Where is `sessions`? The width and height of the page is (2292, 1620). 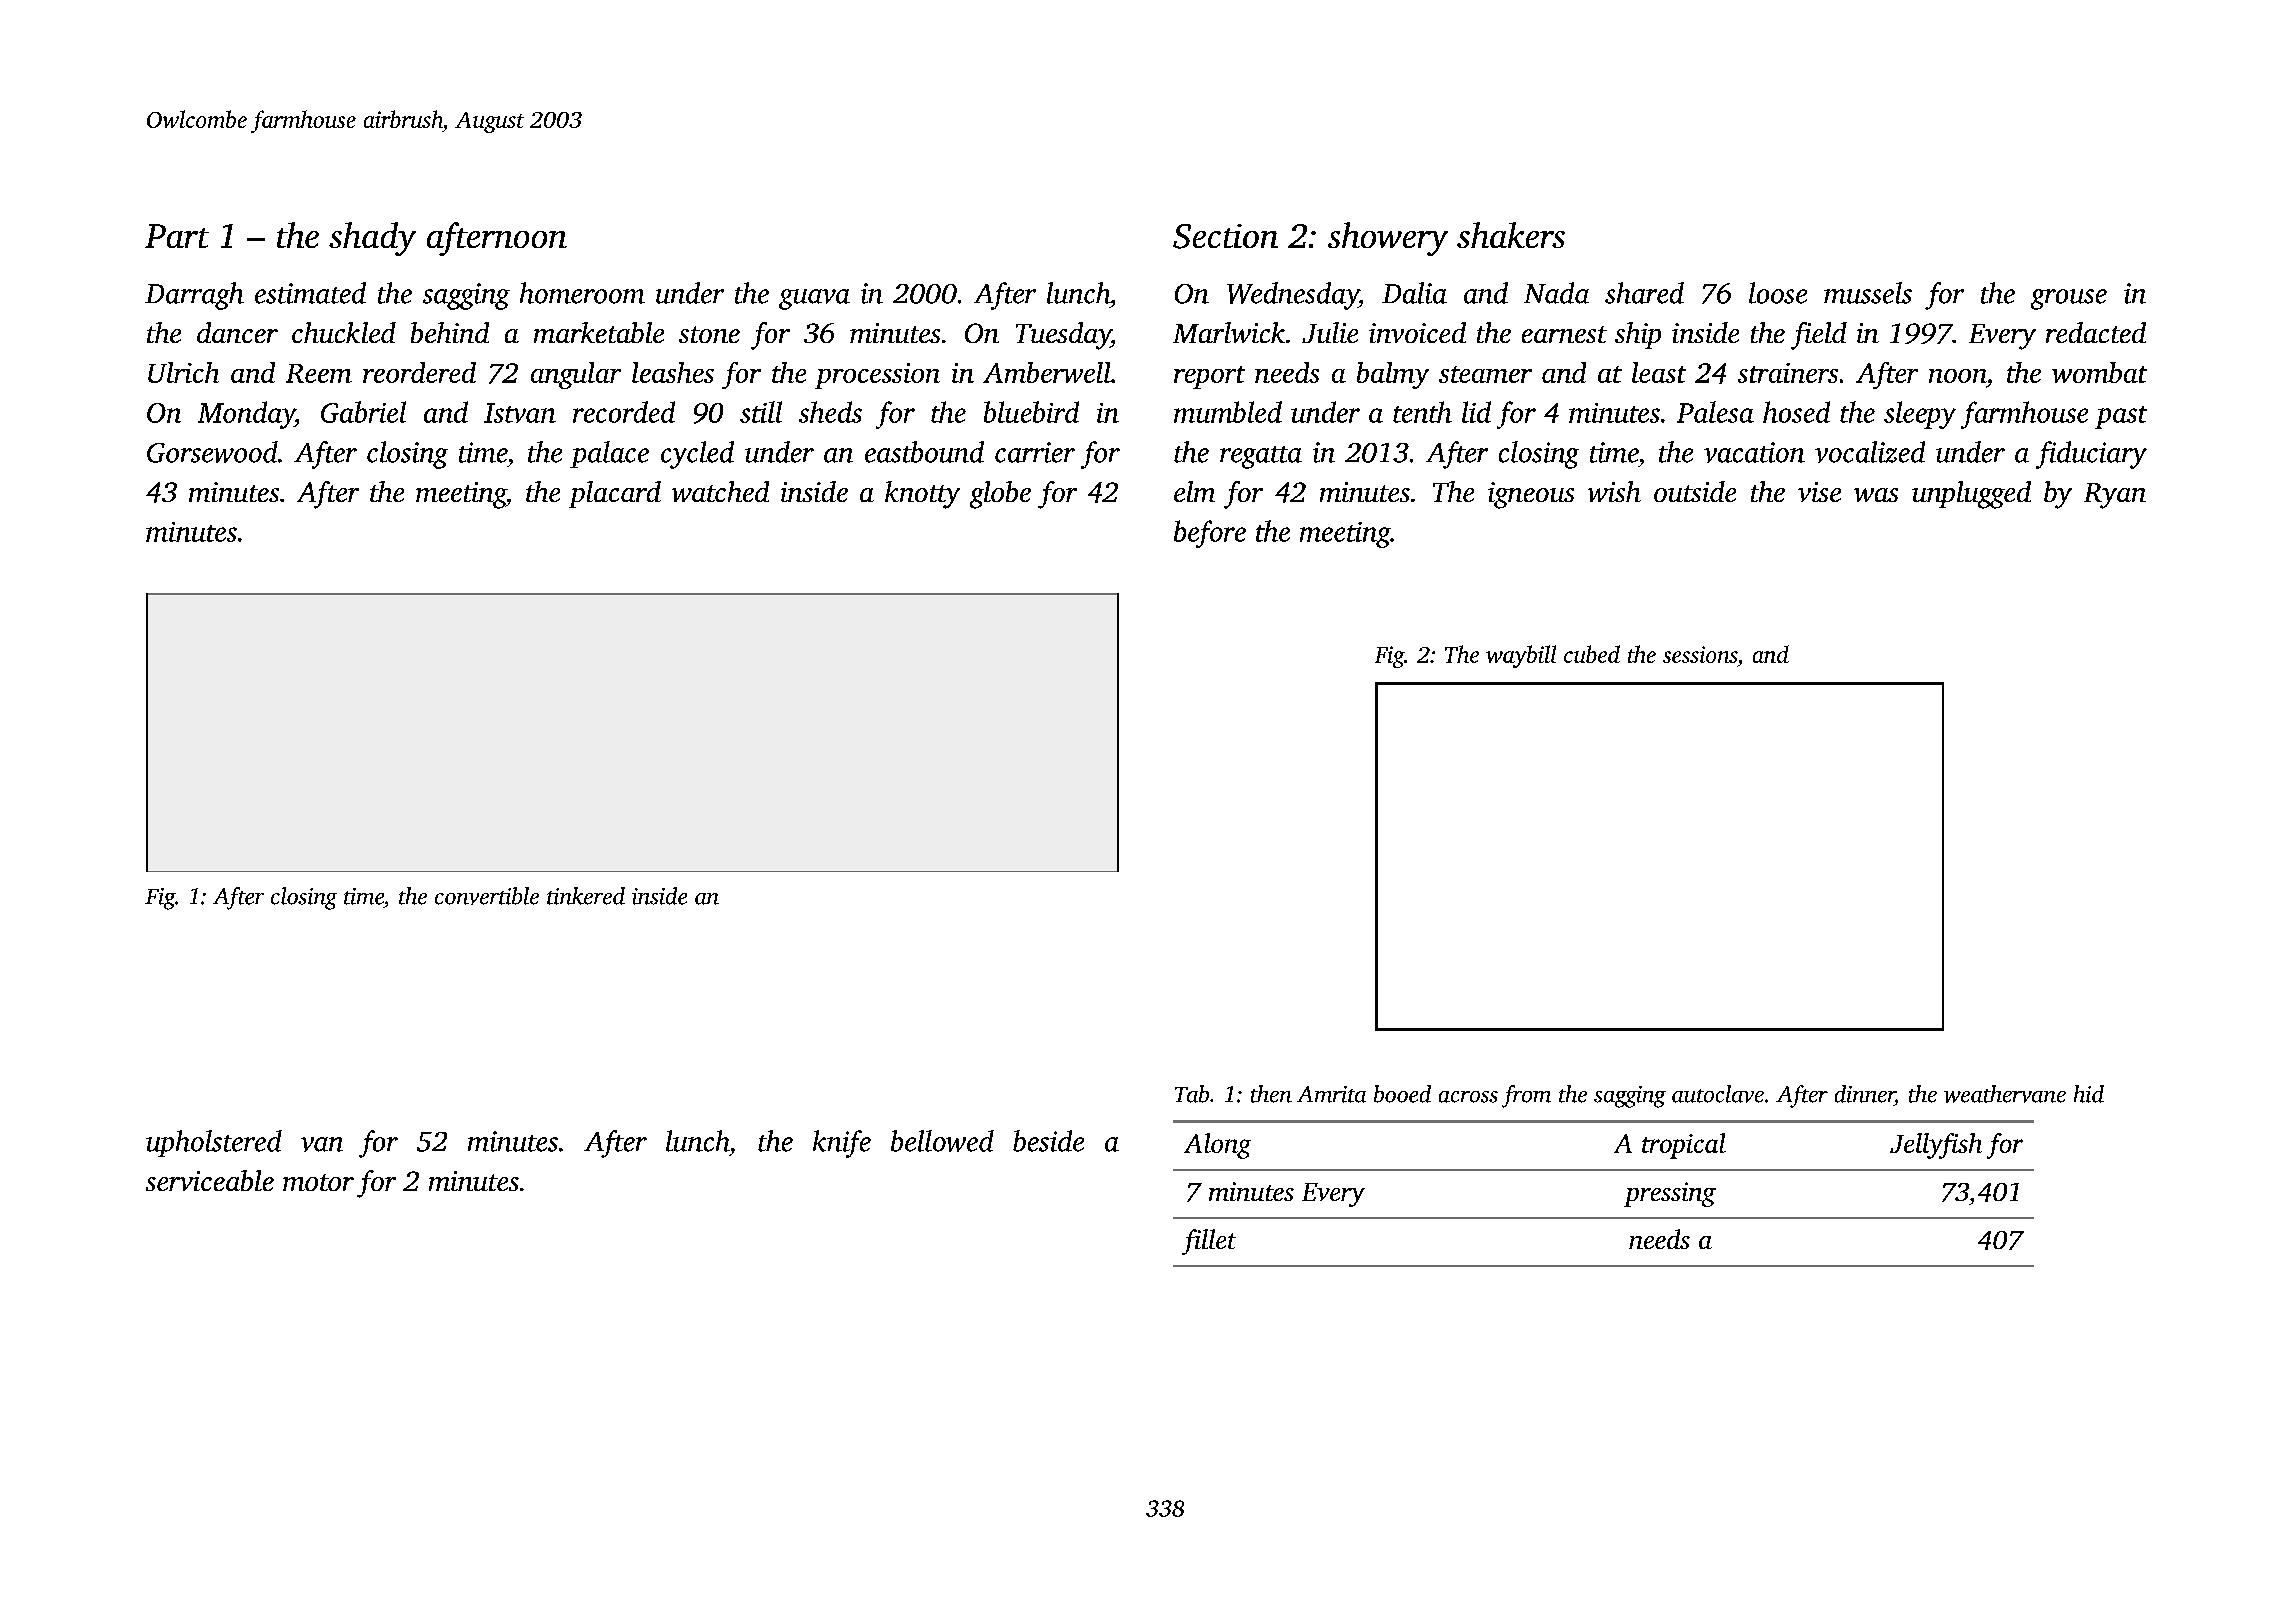
sessions is located at coordinates (1700, 654).
